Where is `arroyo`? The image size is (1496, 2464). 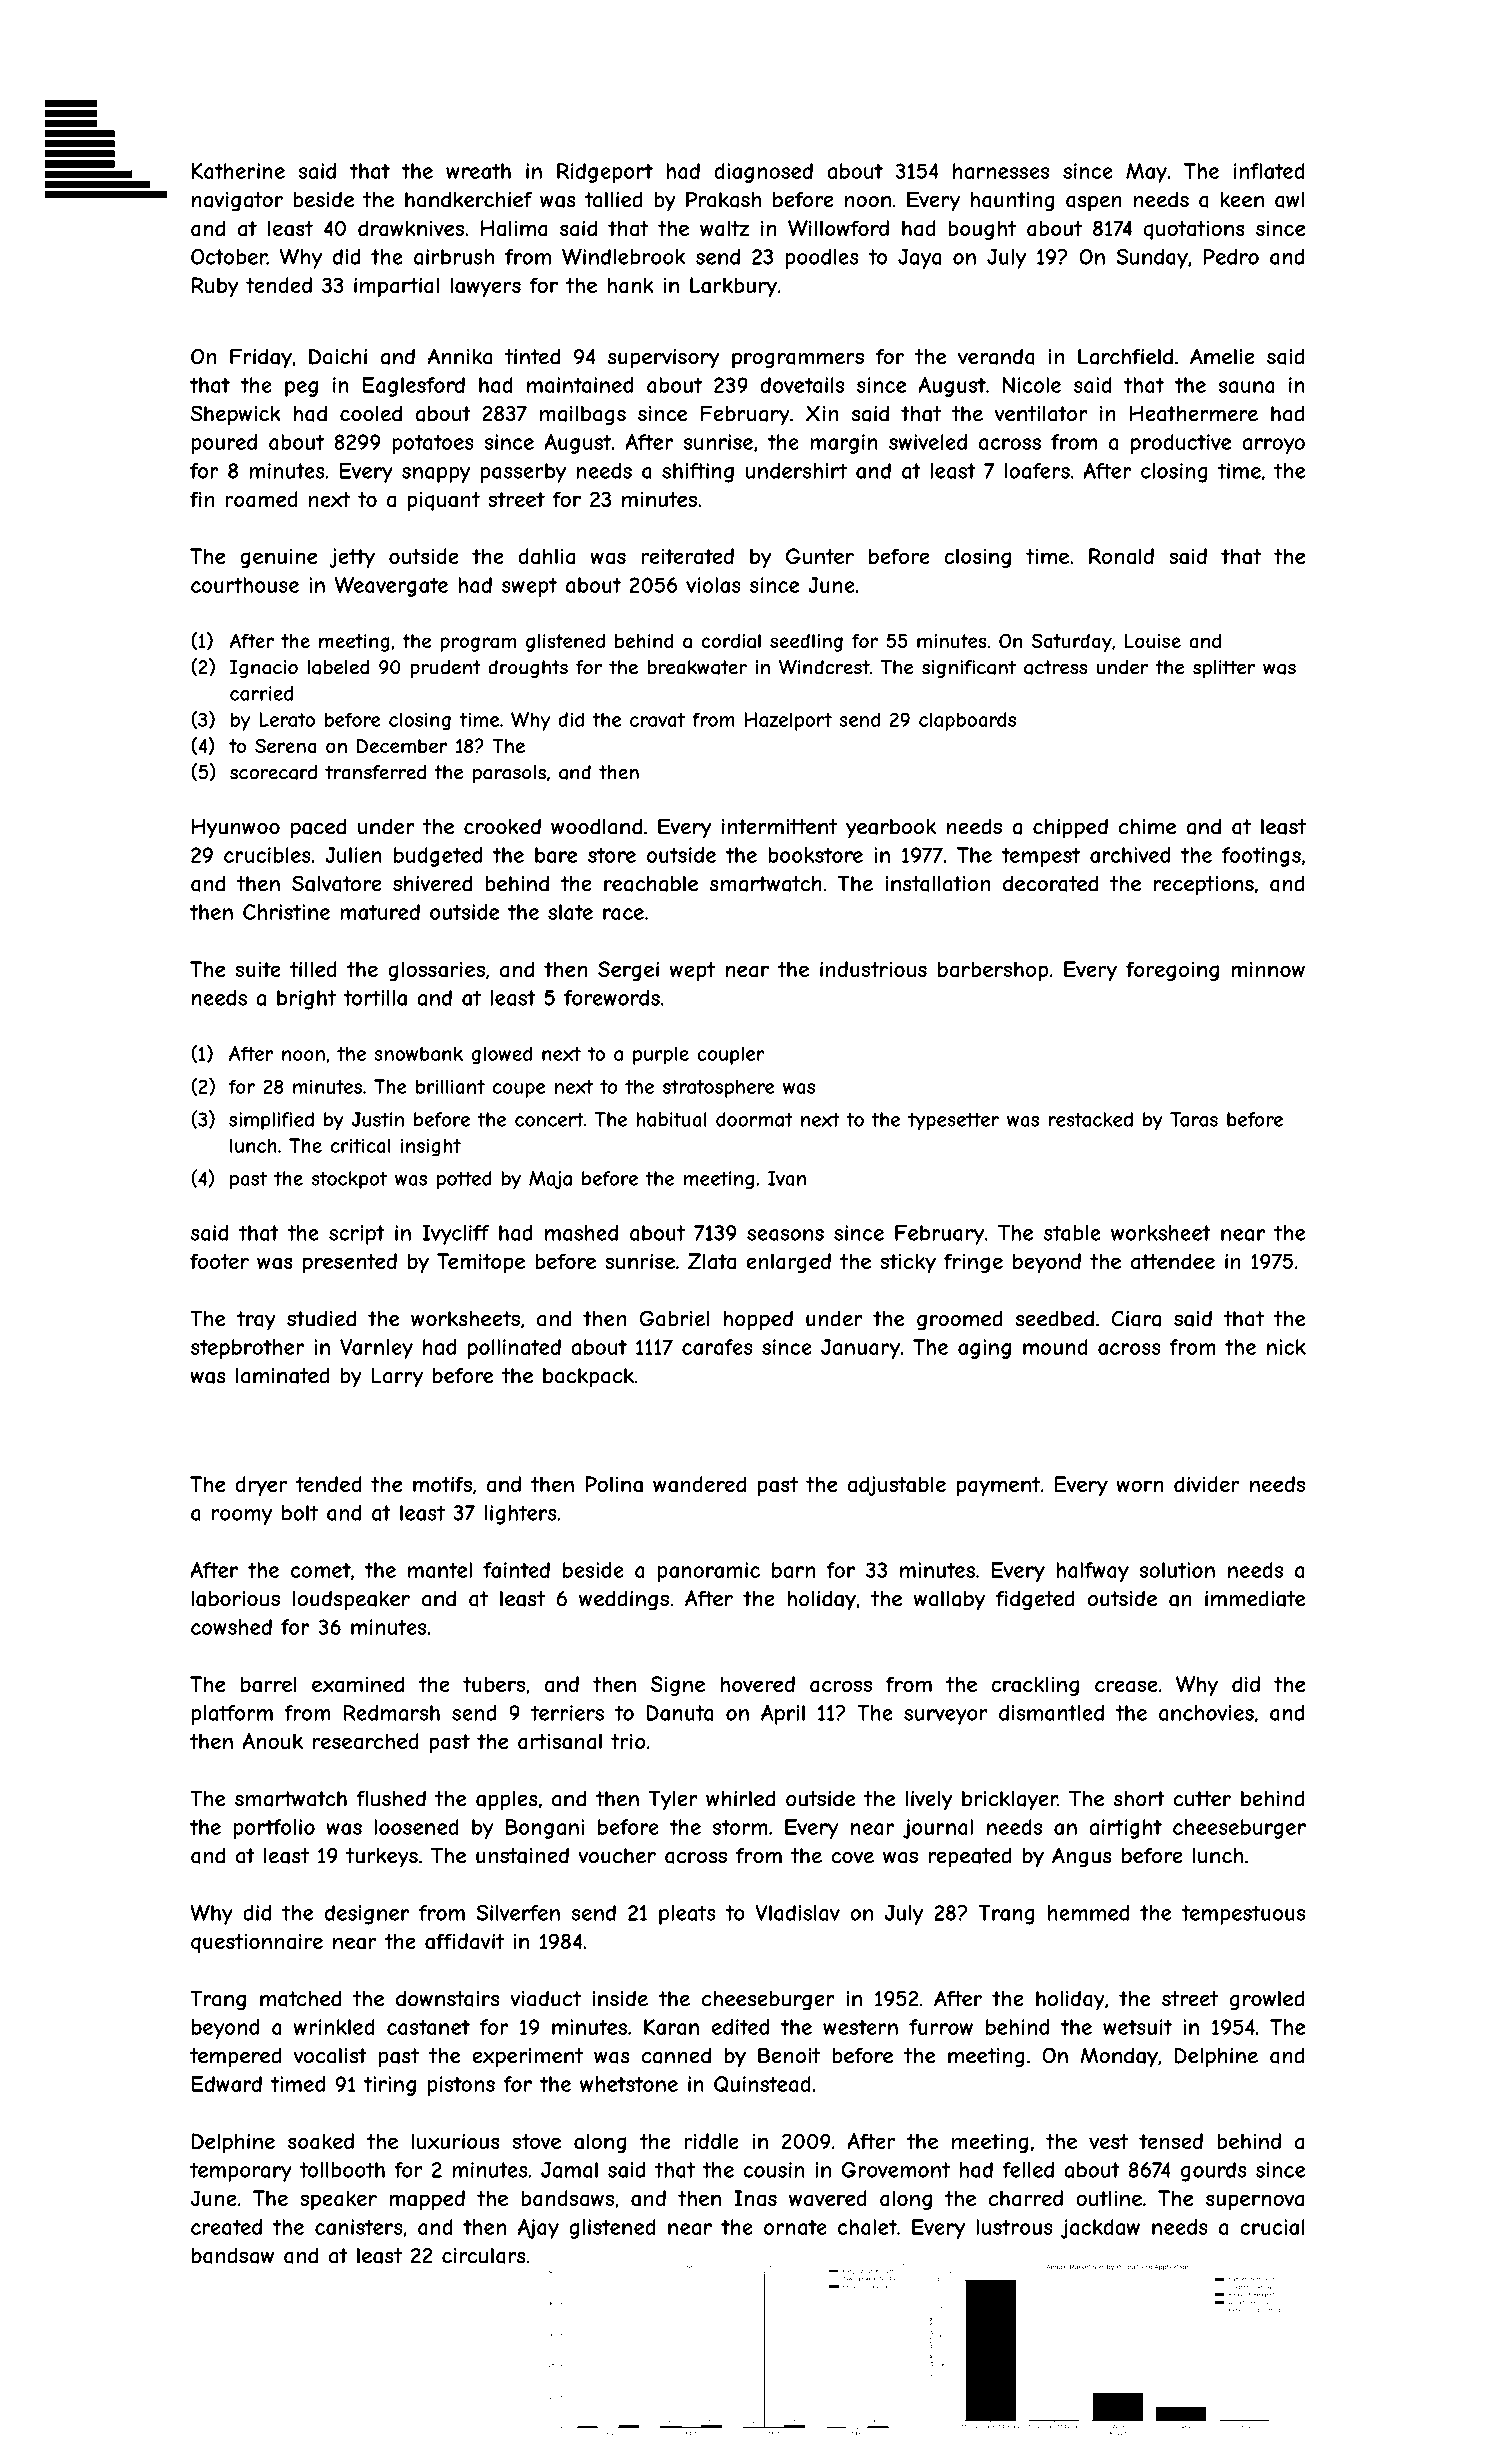 arroyo is located at coordinates (1273, 446).
